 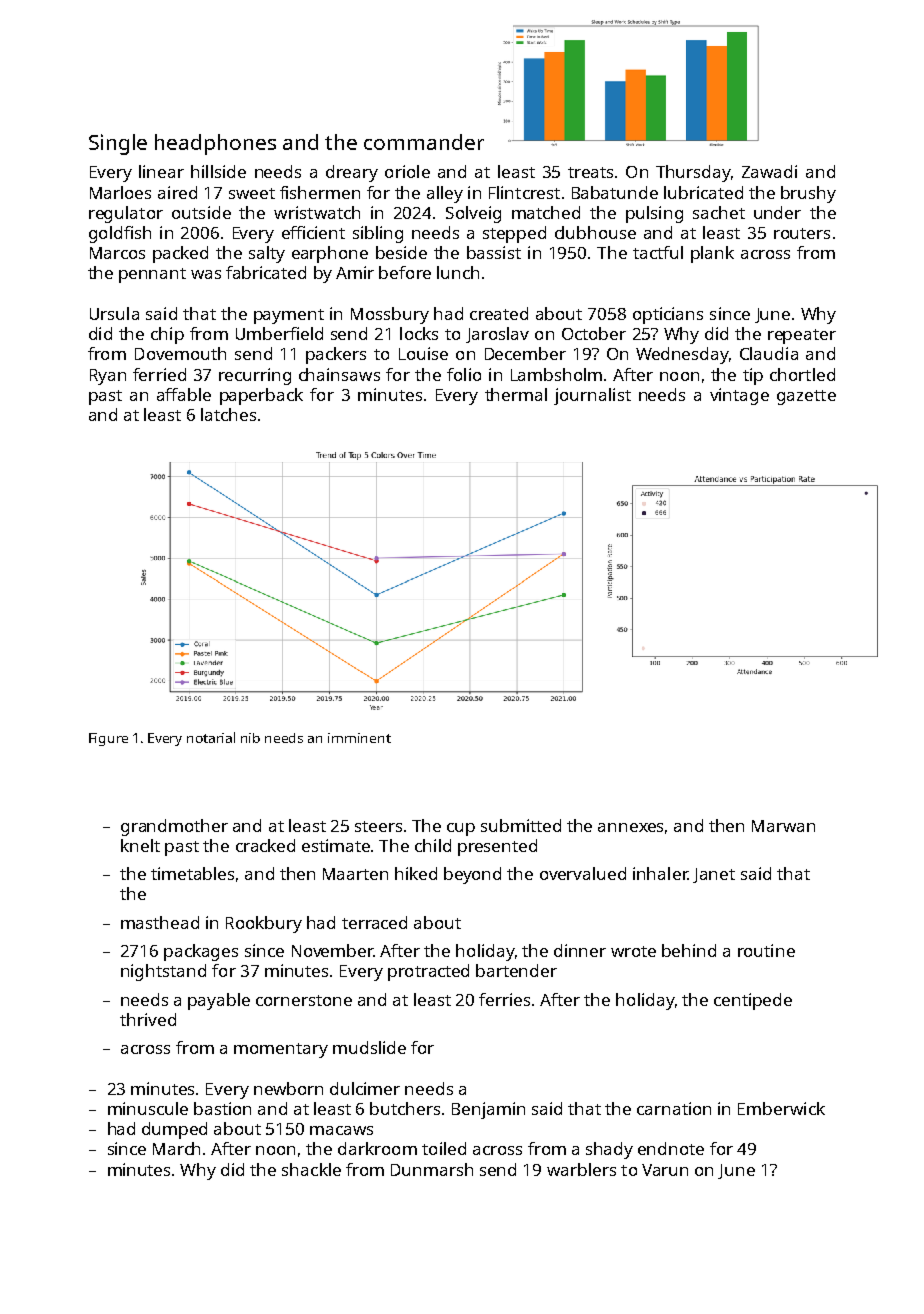 What do you see at coordinates (432, 1169) in the screenshot?
I see `Dunmarsh` at bounding box center [432, 1169].
